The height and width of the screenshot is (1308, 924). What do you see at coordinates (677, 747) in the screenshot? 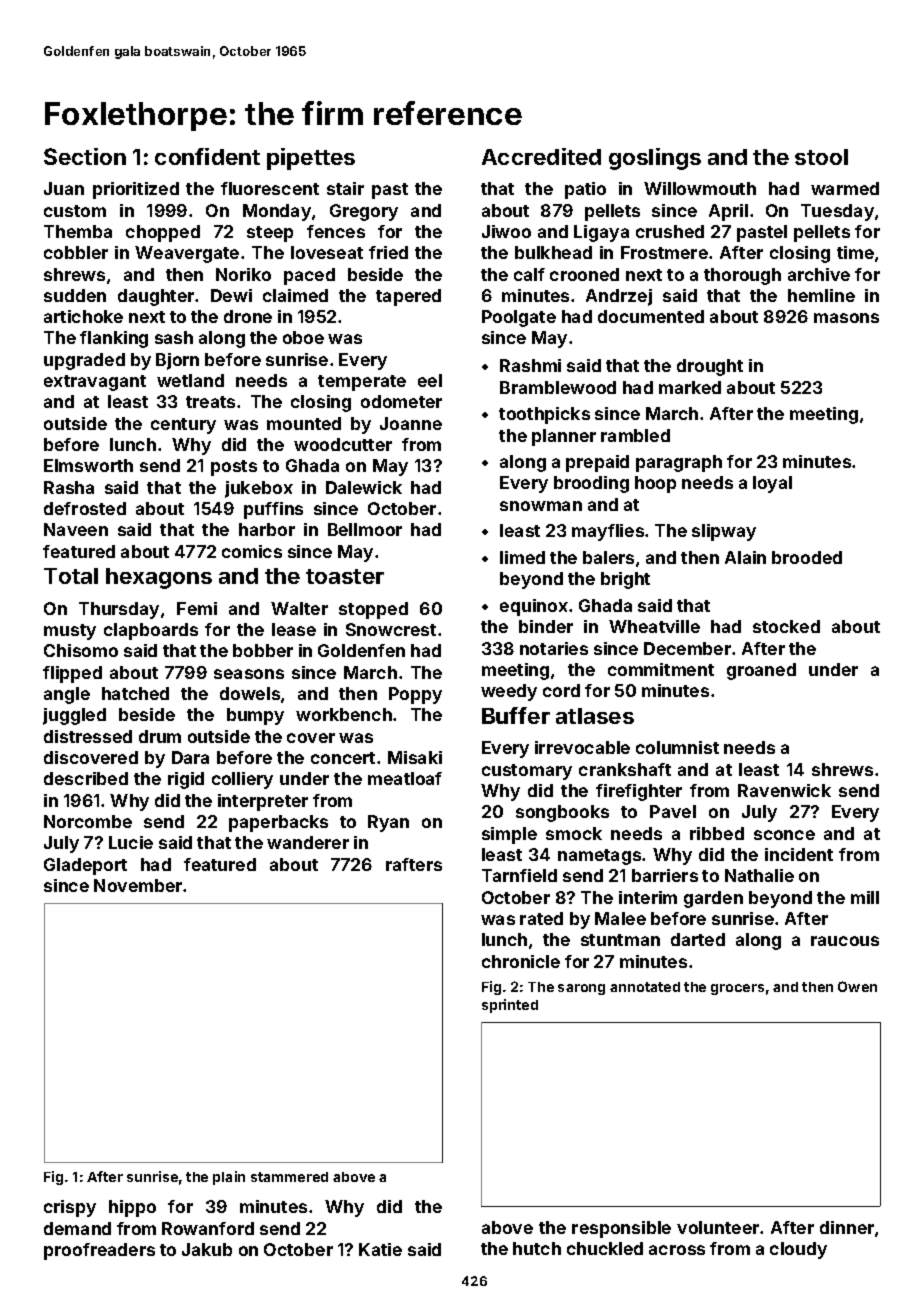
I see `columnist` at bounding box center [677, 747].
